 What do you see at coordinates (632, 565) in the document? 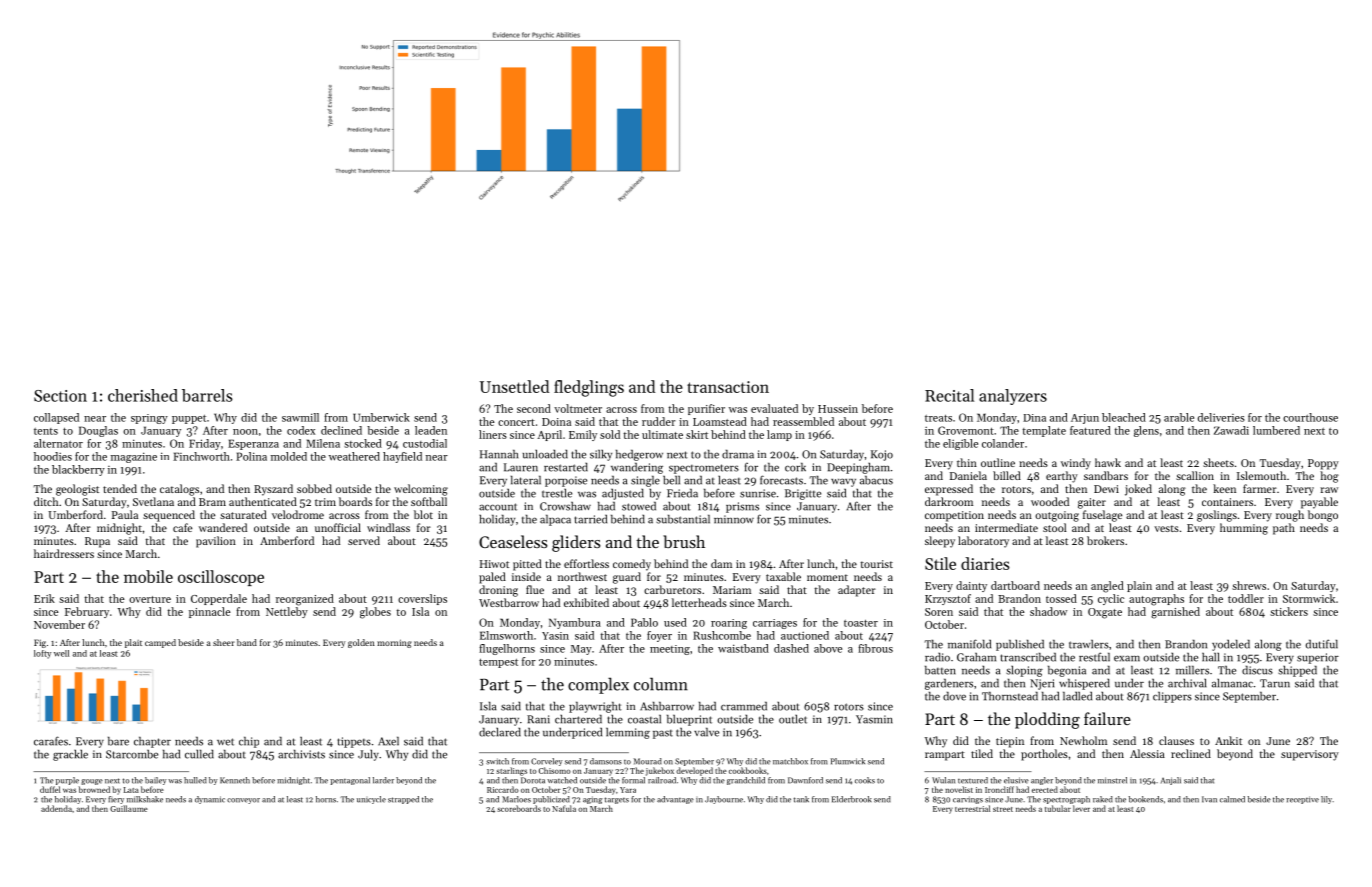
I see `comedy` at bounding box center [632, 565].
